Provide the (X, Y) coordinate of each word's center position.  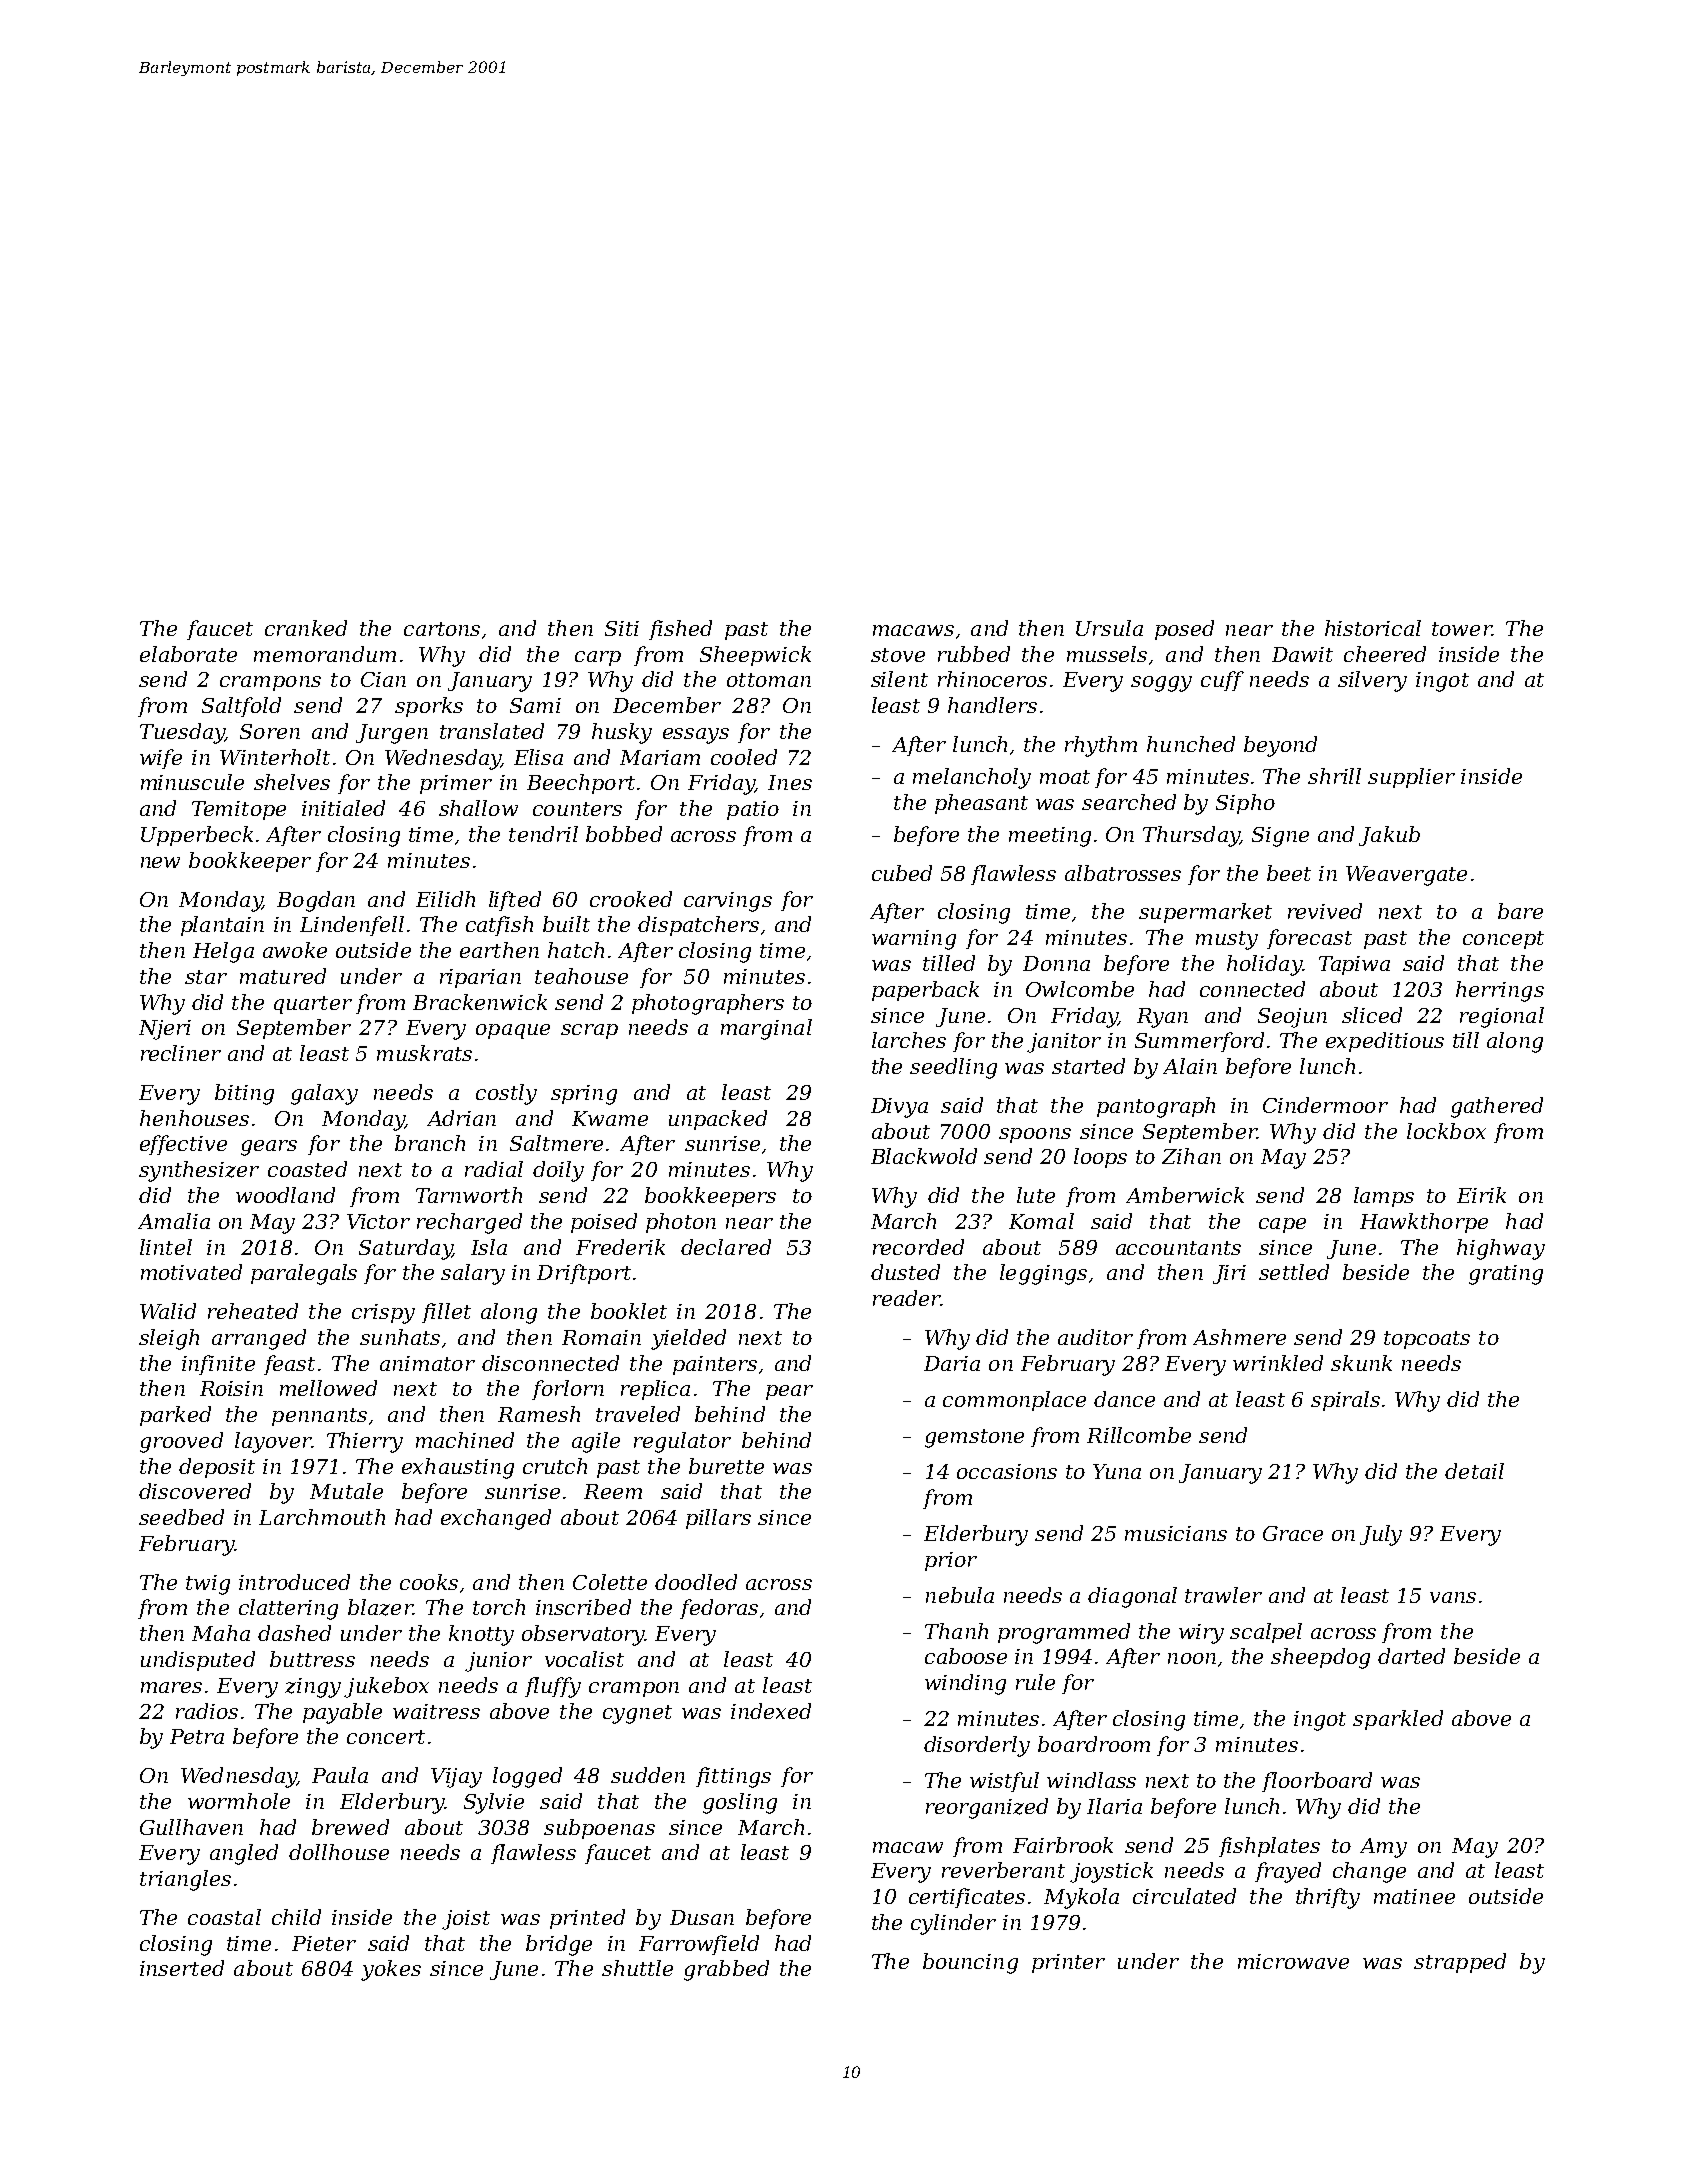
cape (1282, 1225)
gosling (740, 1803)
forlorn (568, 1390)
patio (753, 810)
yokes (391, 1970)
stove (898, 655)
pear (789, 1392)
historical (1373, 628)
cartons (442, 629)
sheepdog (1320, 1658)
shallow (478, 808)
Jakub (1389, 836)
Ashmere (1239, 1337)
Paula (340, 1775)
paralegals (304, 1274)
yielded (688, 1339)
